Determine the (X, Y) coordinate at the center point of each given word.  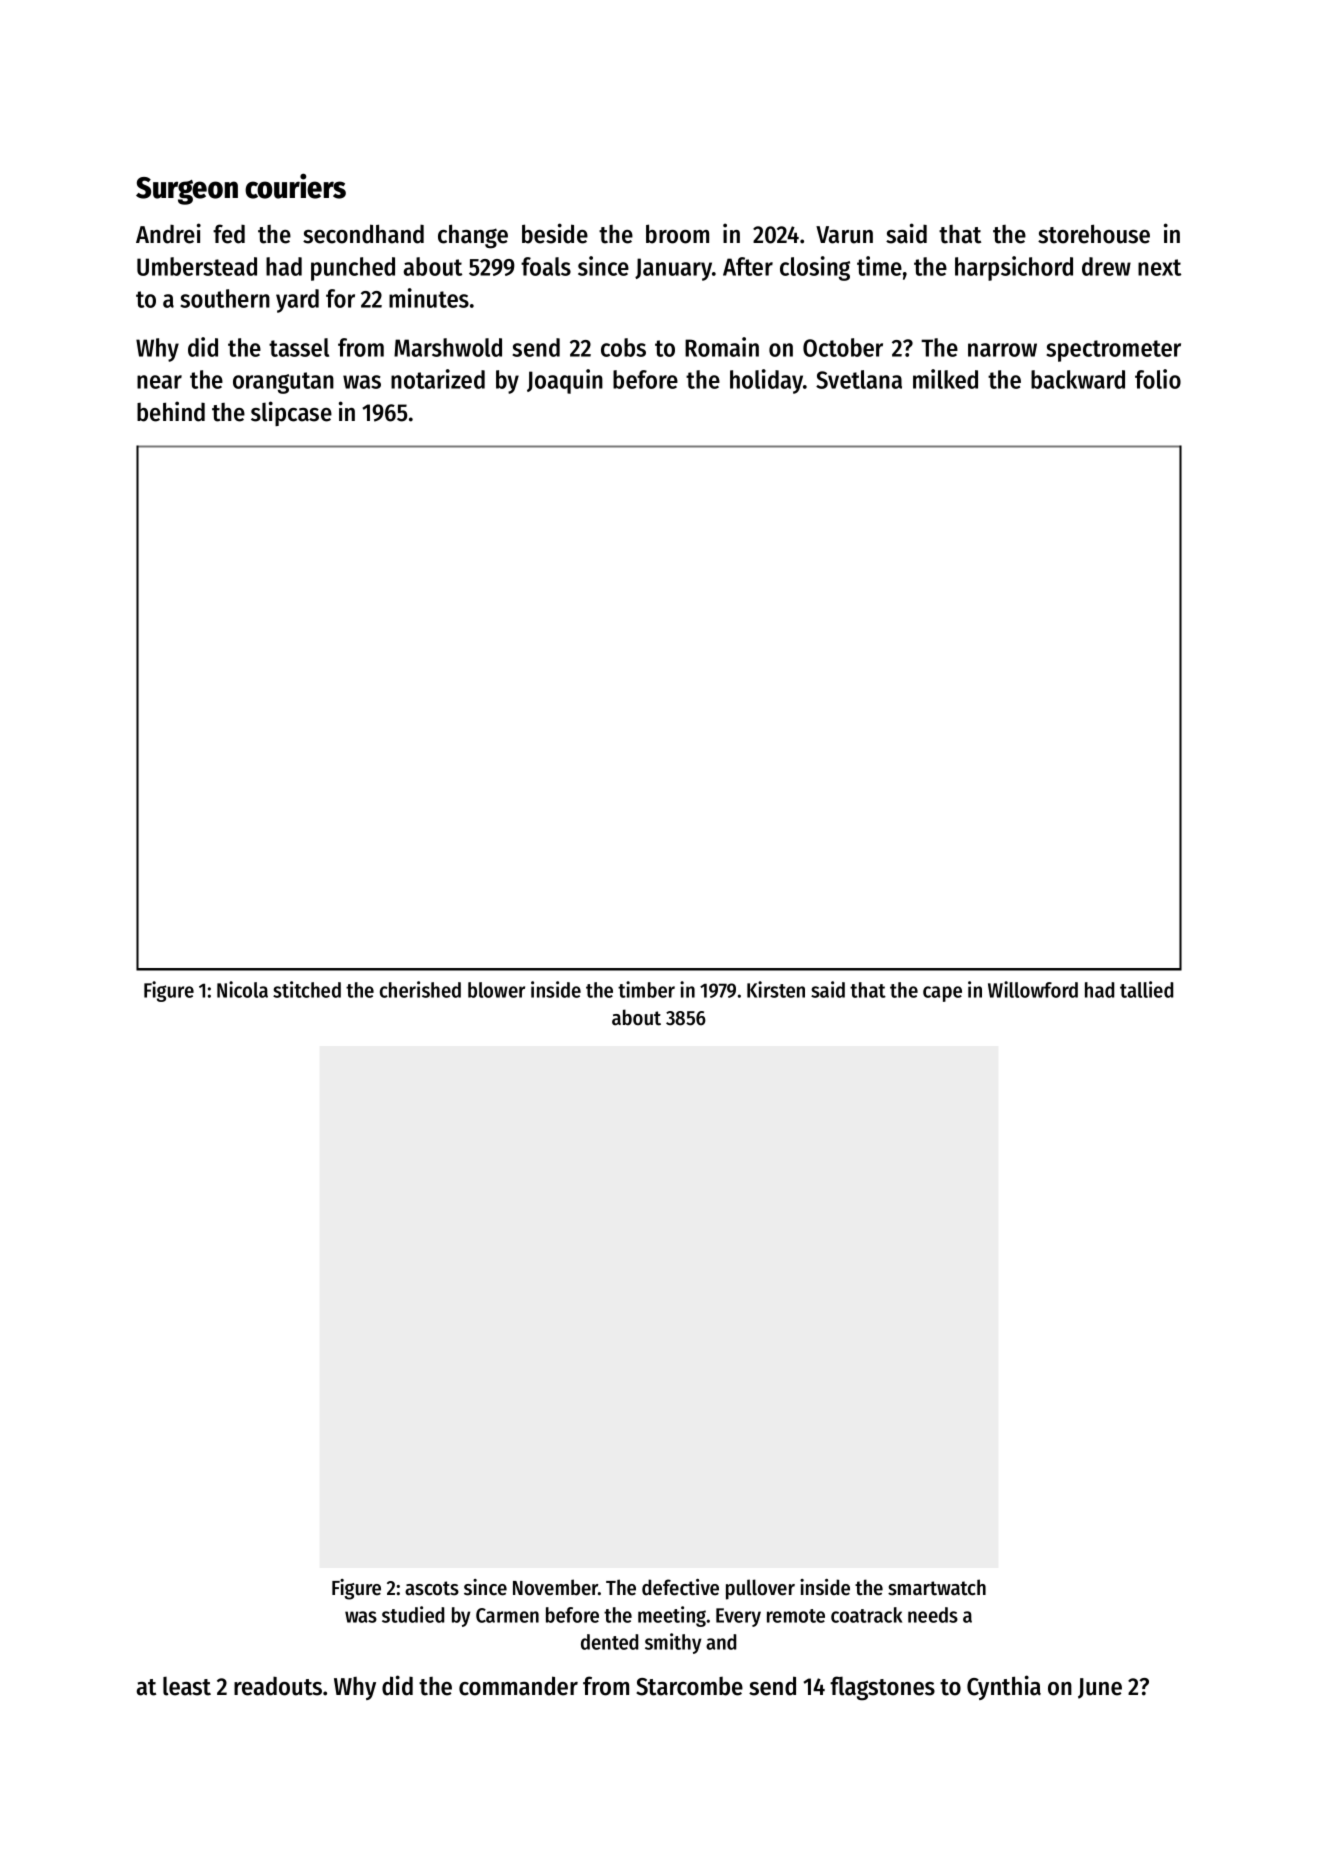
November (555, 1587)
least (187, 1686)
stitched (307, 989)
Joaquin (565, 381)
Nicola (242, 989)
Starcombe (689, 1686)
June (1100, 1688)
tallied (1146, 989)
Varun (844, 235)
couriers (295, 186)
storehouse (1094, 234)
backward (1078, 379)
